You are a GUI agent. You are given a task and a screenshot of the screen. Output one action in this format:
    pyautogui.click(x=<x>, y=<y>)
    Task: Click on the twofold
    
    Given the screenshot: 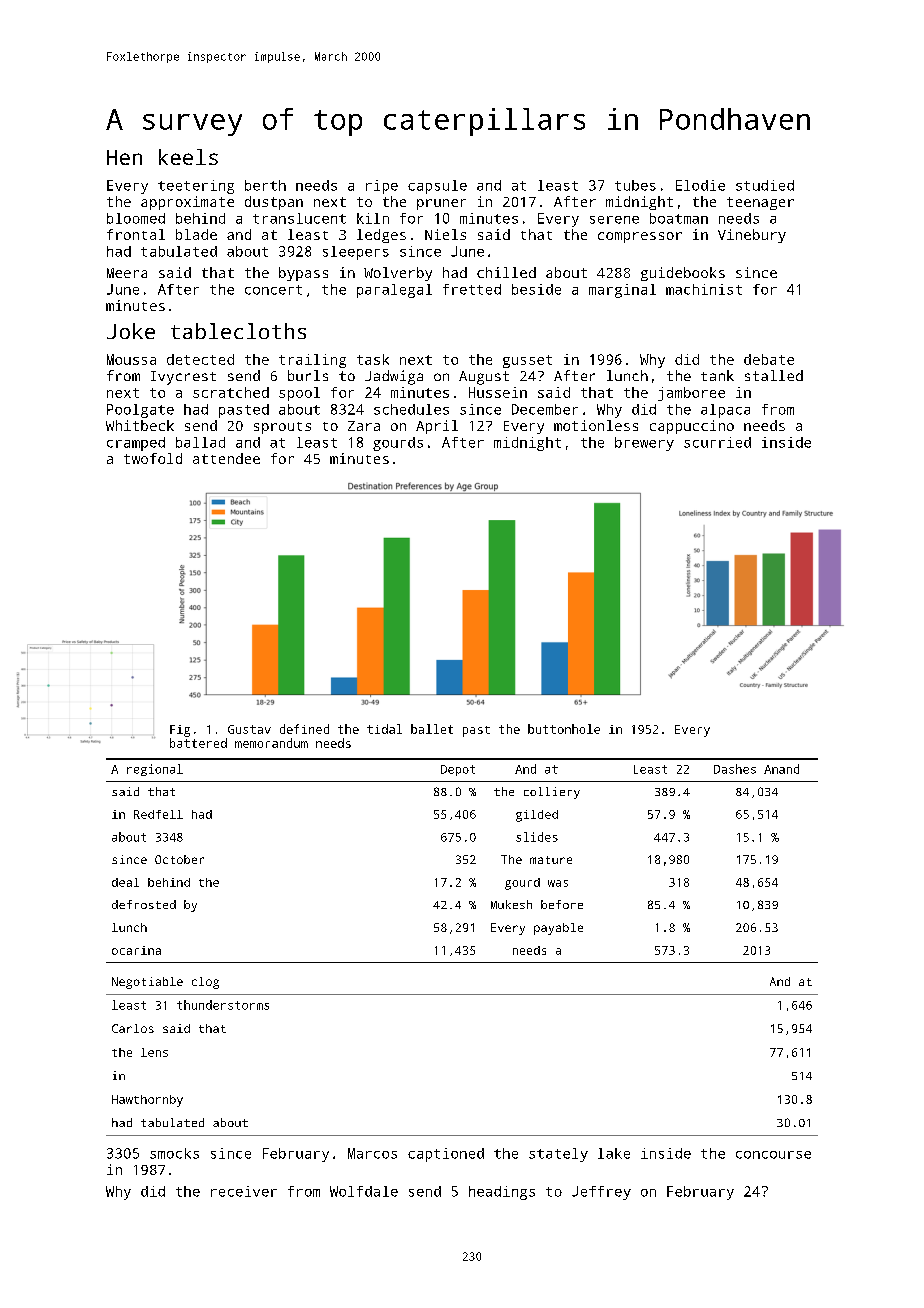 What is the action you would take?
    pyautogui.click(x=153, y=458)
